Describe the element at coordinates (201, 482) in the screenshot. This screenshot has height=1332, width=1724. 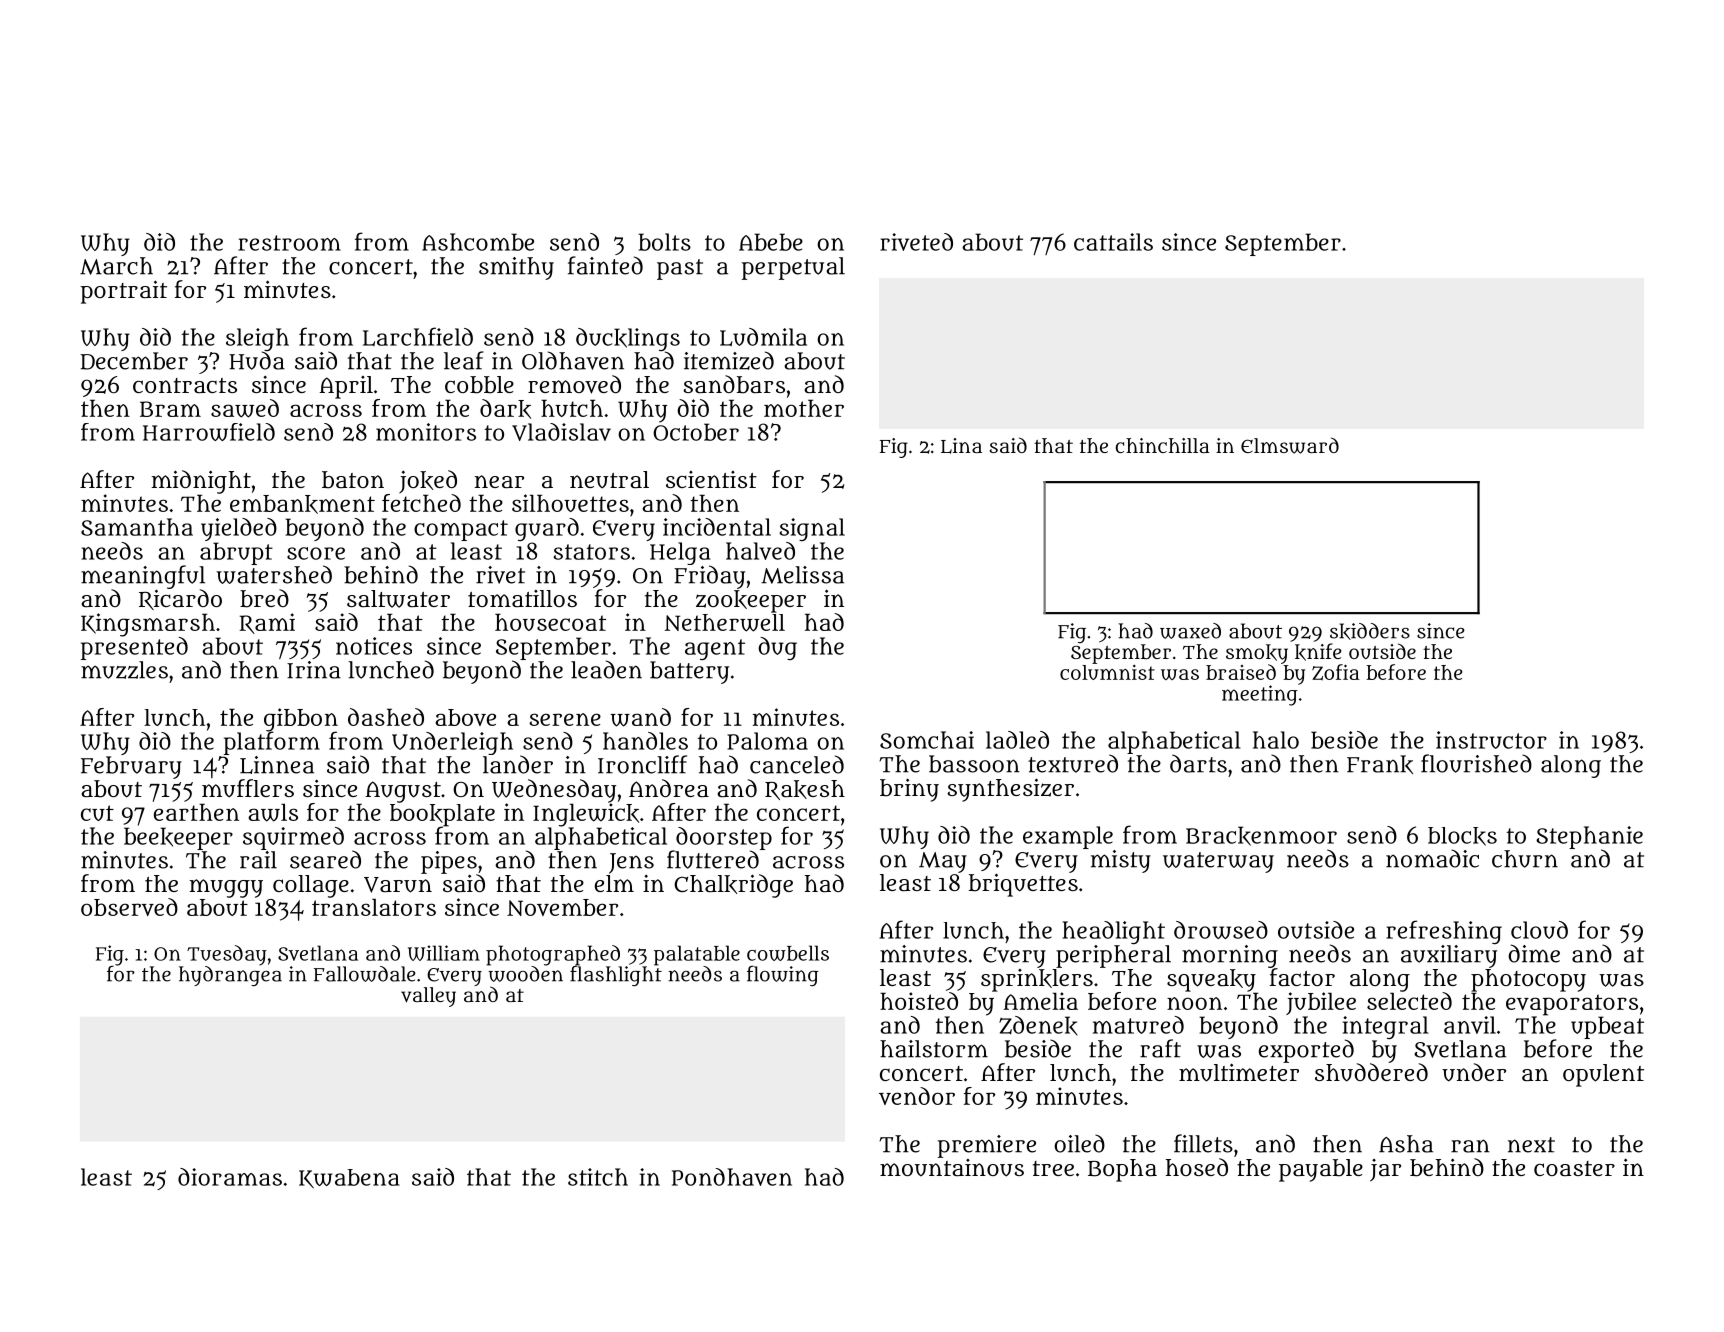
I see `midnight` at that location.
